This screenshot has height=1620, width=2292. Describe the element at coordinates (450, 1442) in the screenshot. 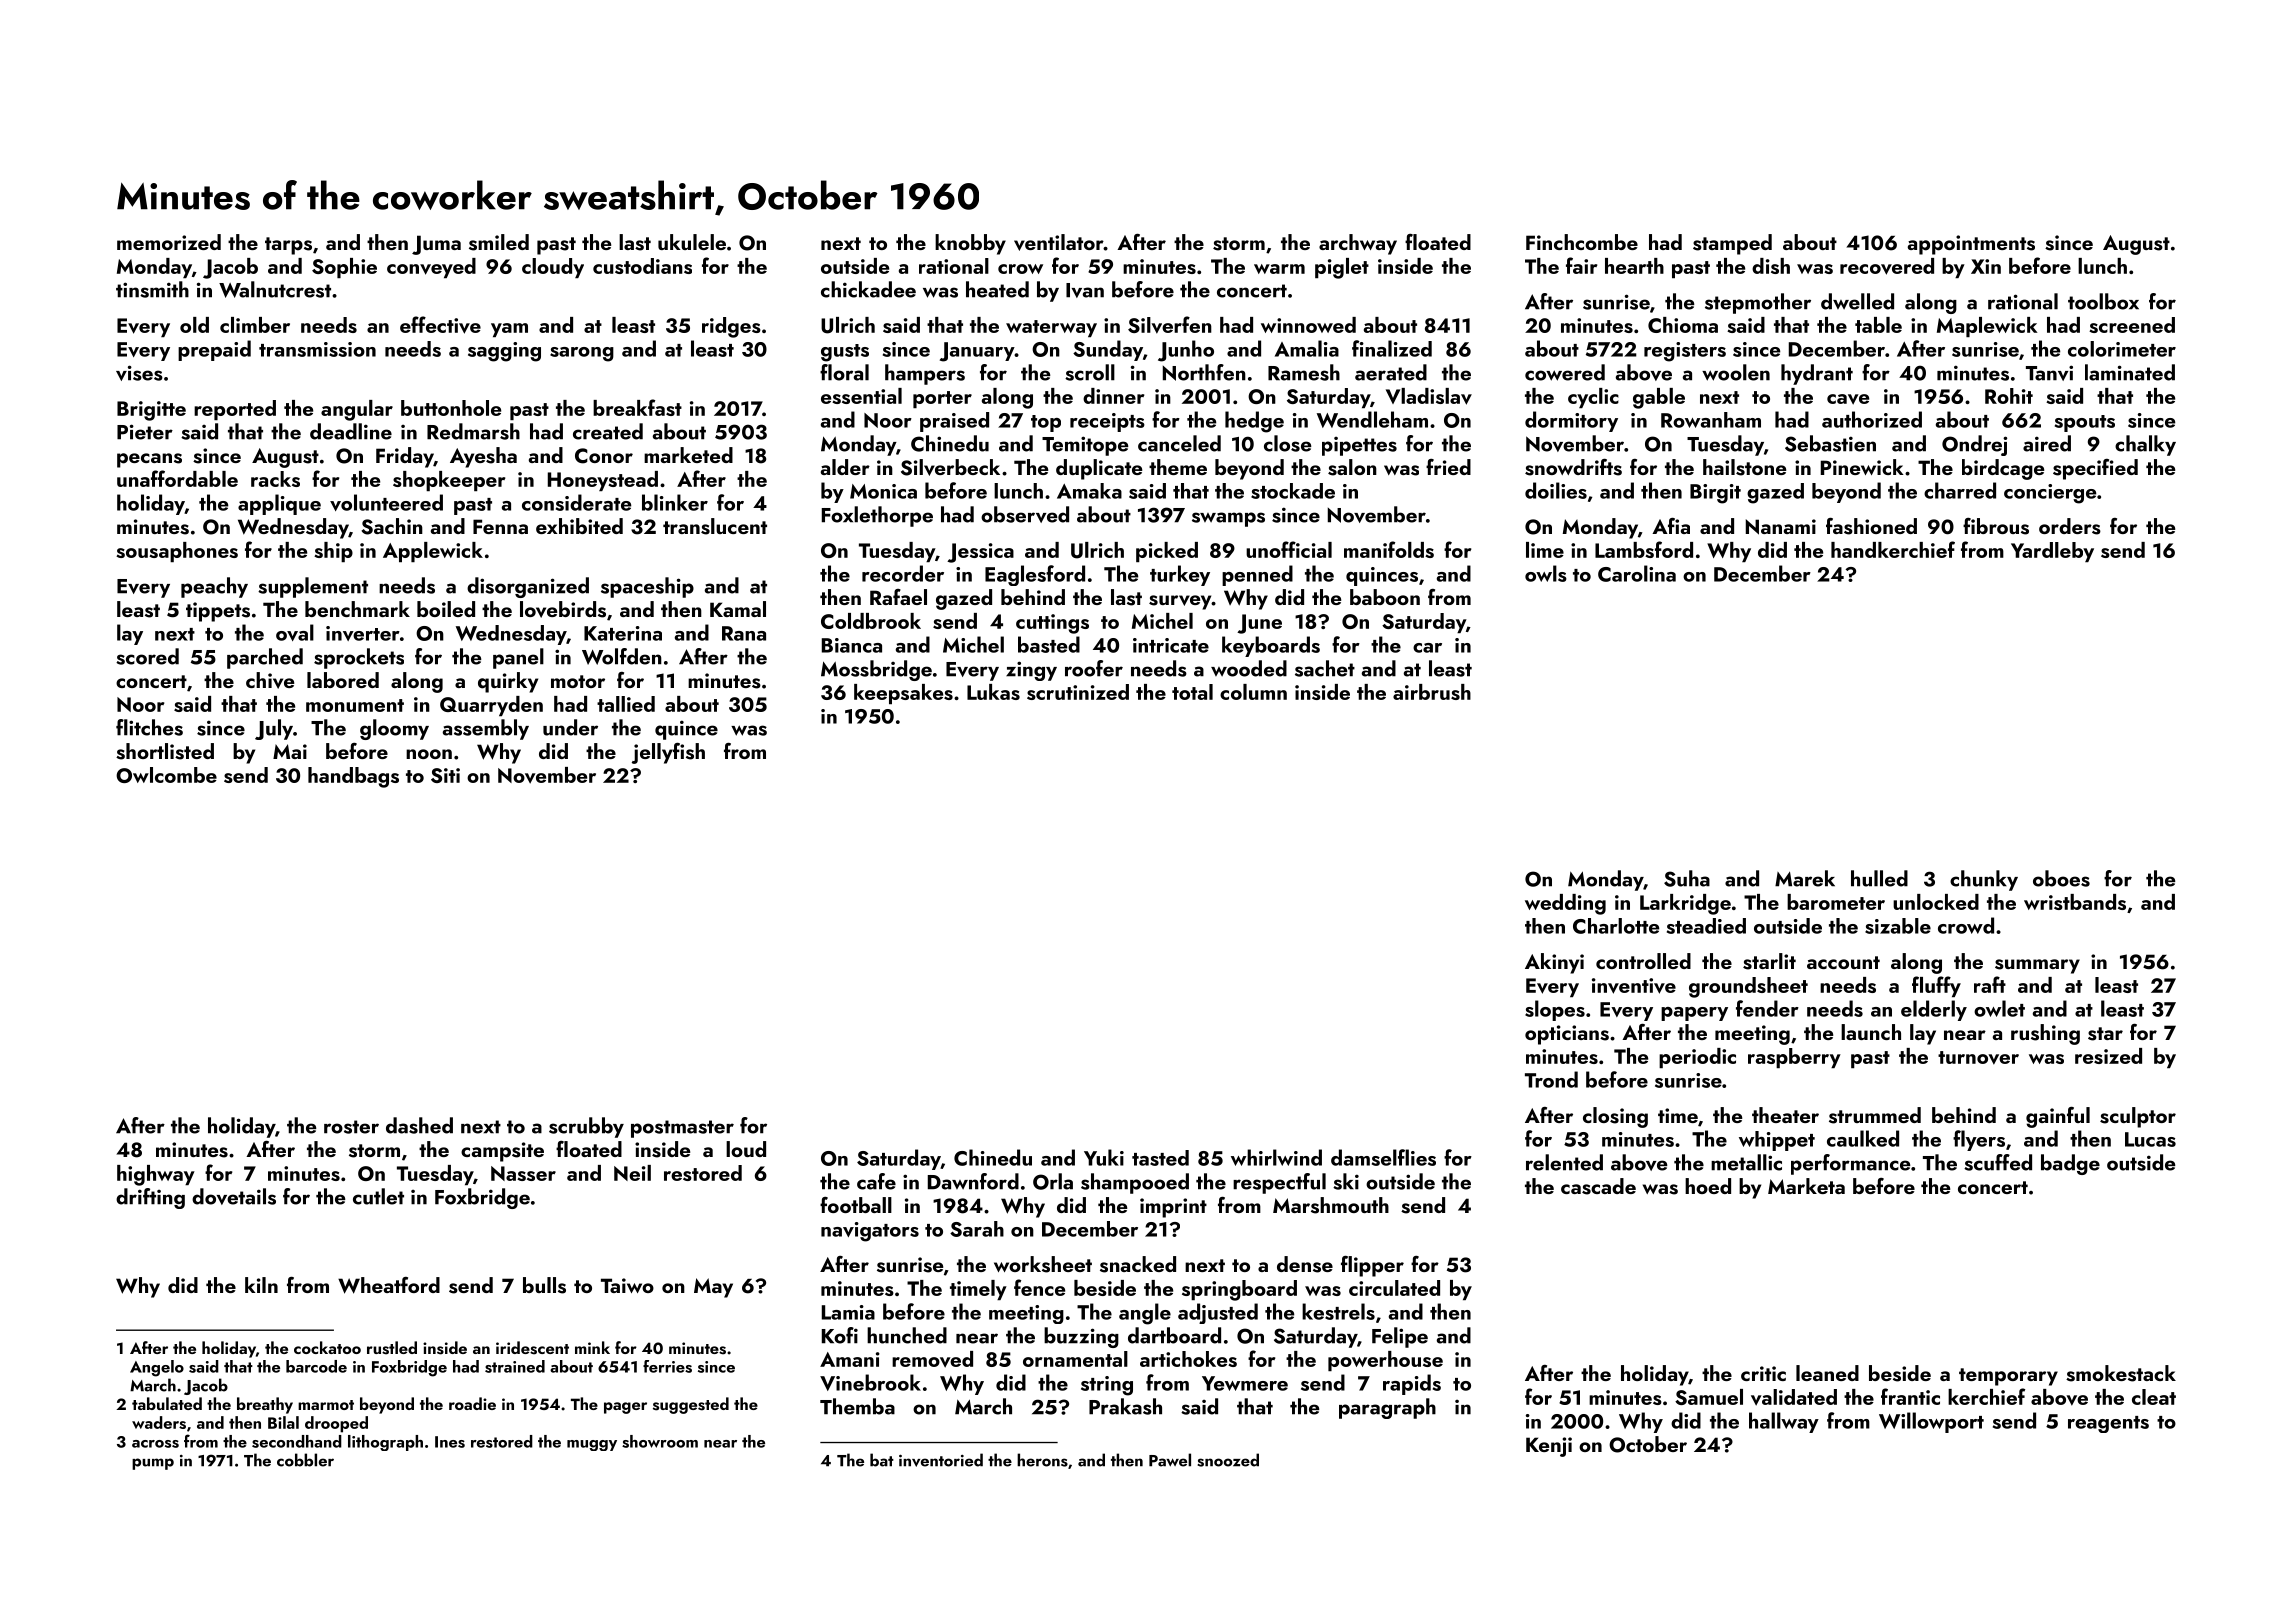

I see `Ines` at that location.
